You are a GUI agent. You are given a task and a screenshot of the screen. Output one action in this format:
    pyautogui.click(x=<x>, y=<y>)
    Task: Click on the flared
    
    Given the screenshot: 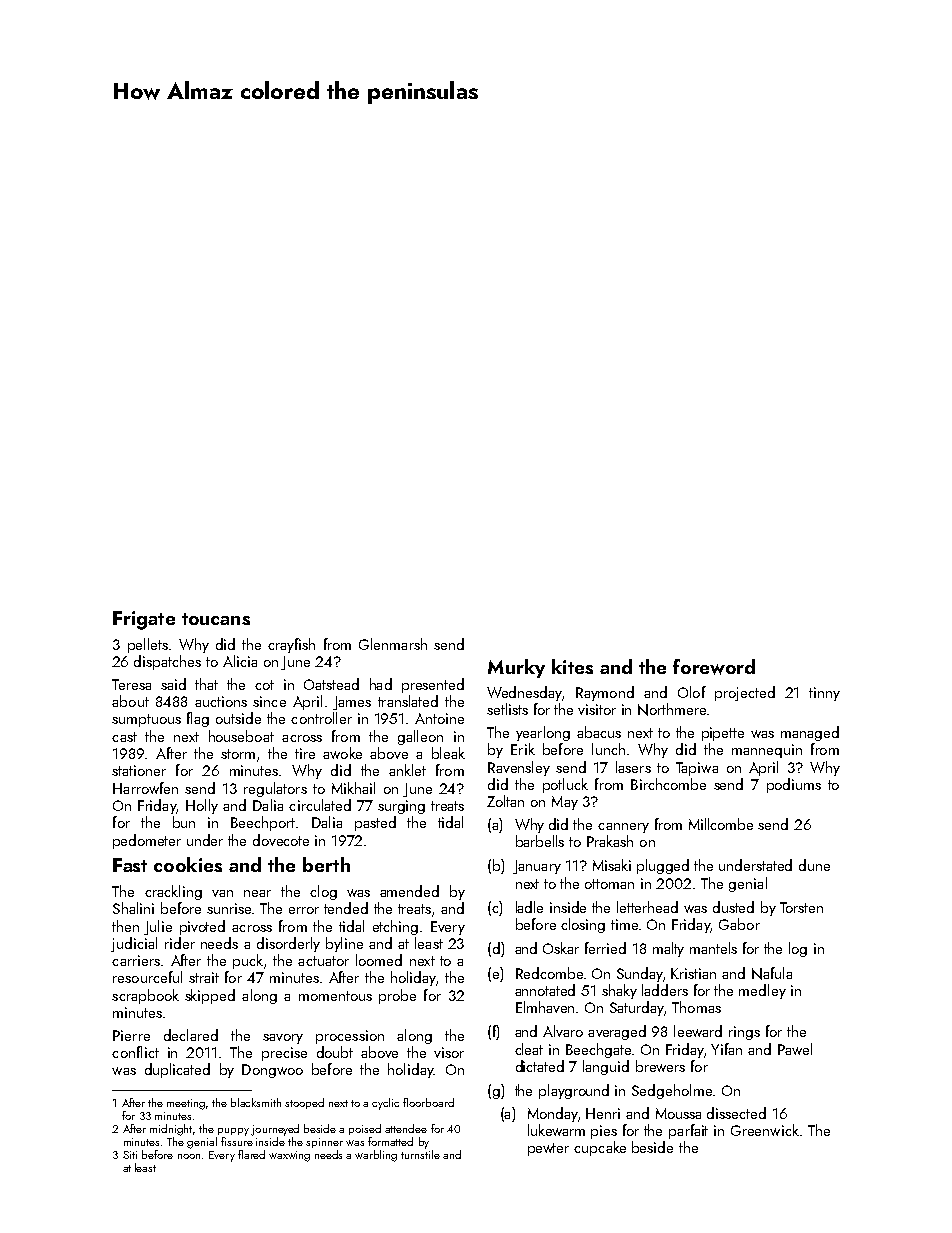 What is the action you would take?
    pyautogui.click(x=251, y=1154)
